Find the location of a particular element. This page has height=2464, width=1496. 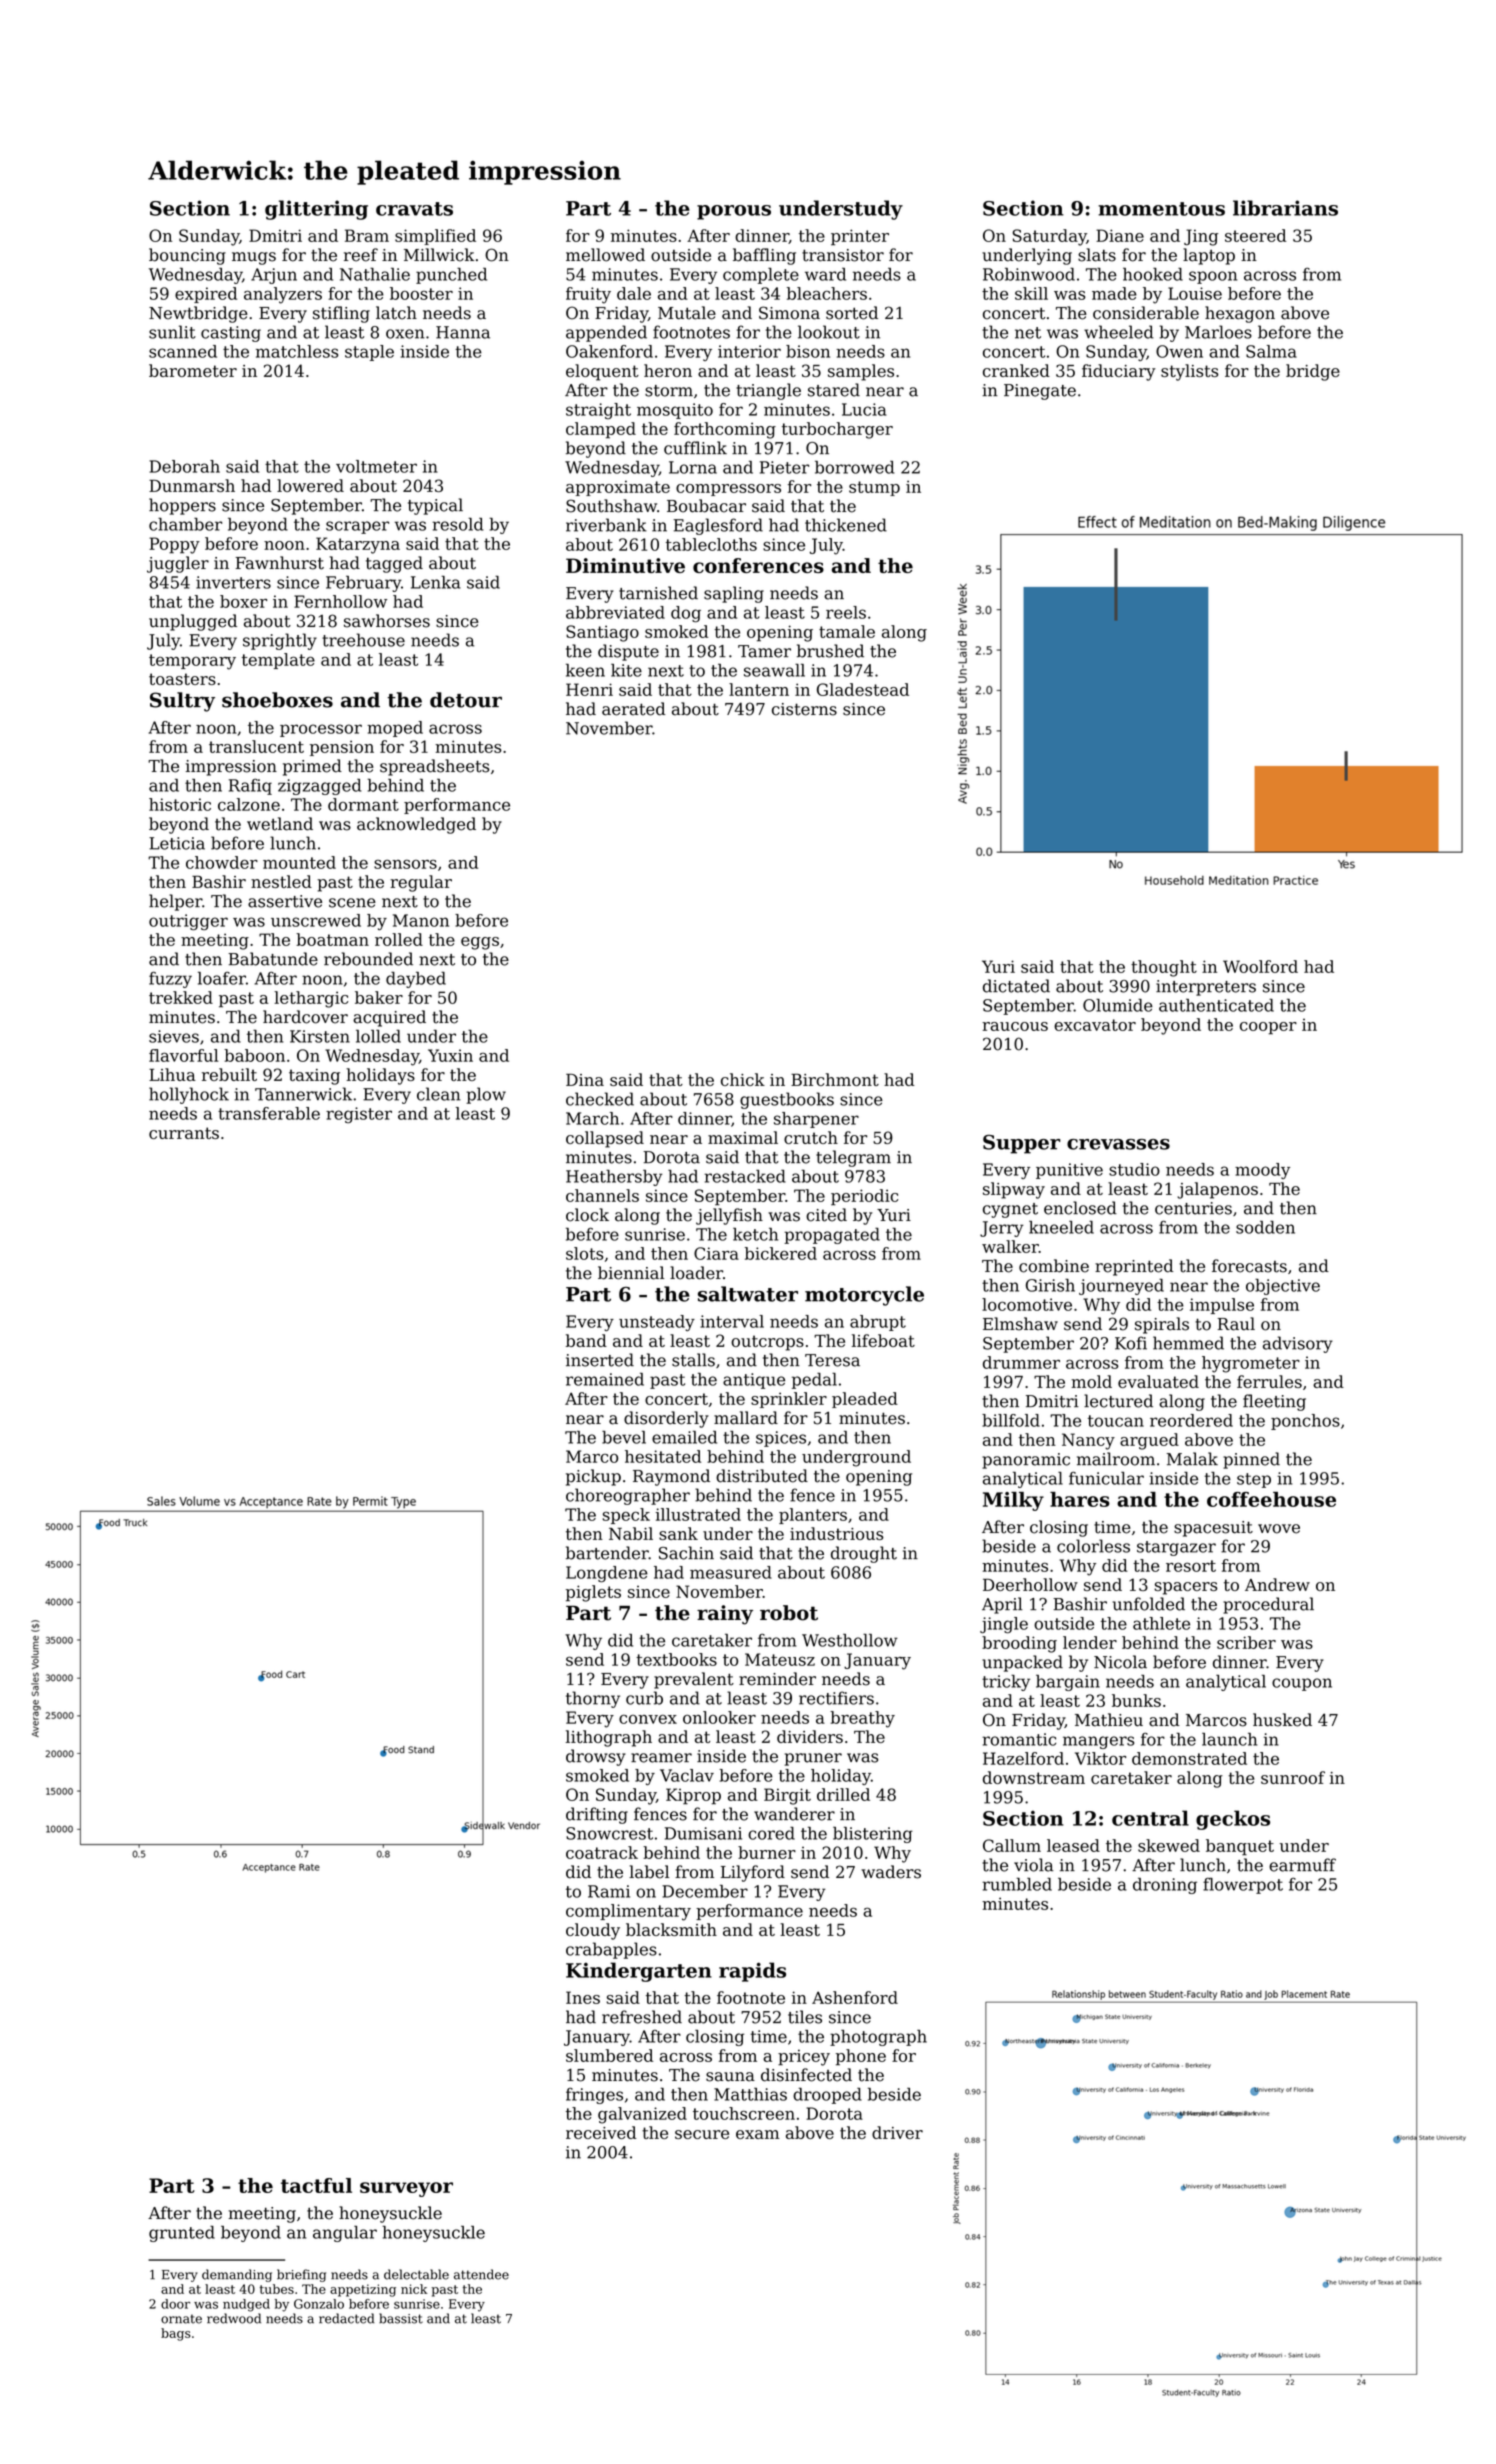

glittering is located at coordinates (316, 210).
